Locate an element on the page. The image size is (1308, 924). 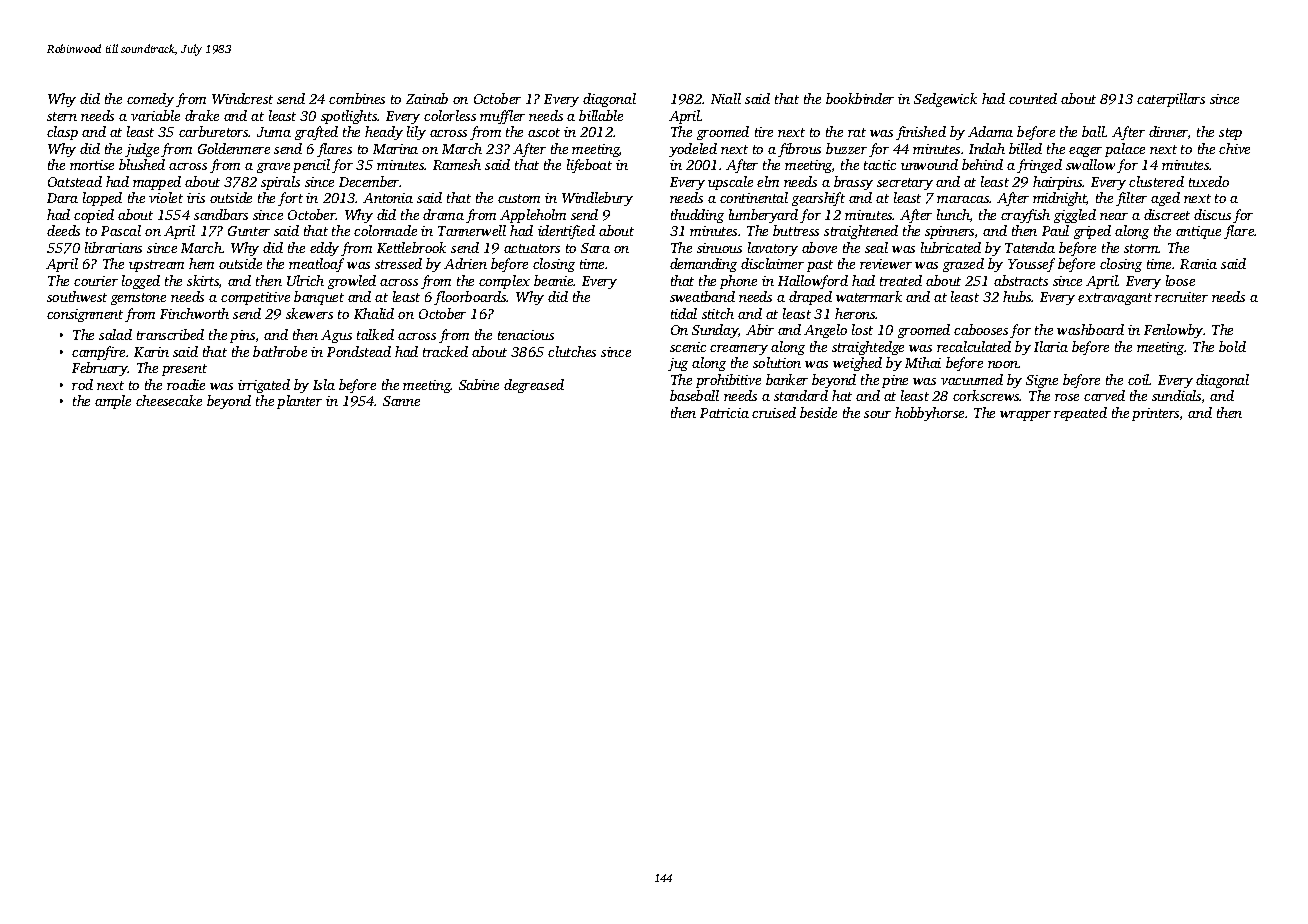
continental is located at coordinates (754, 197).
